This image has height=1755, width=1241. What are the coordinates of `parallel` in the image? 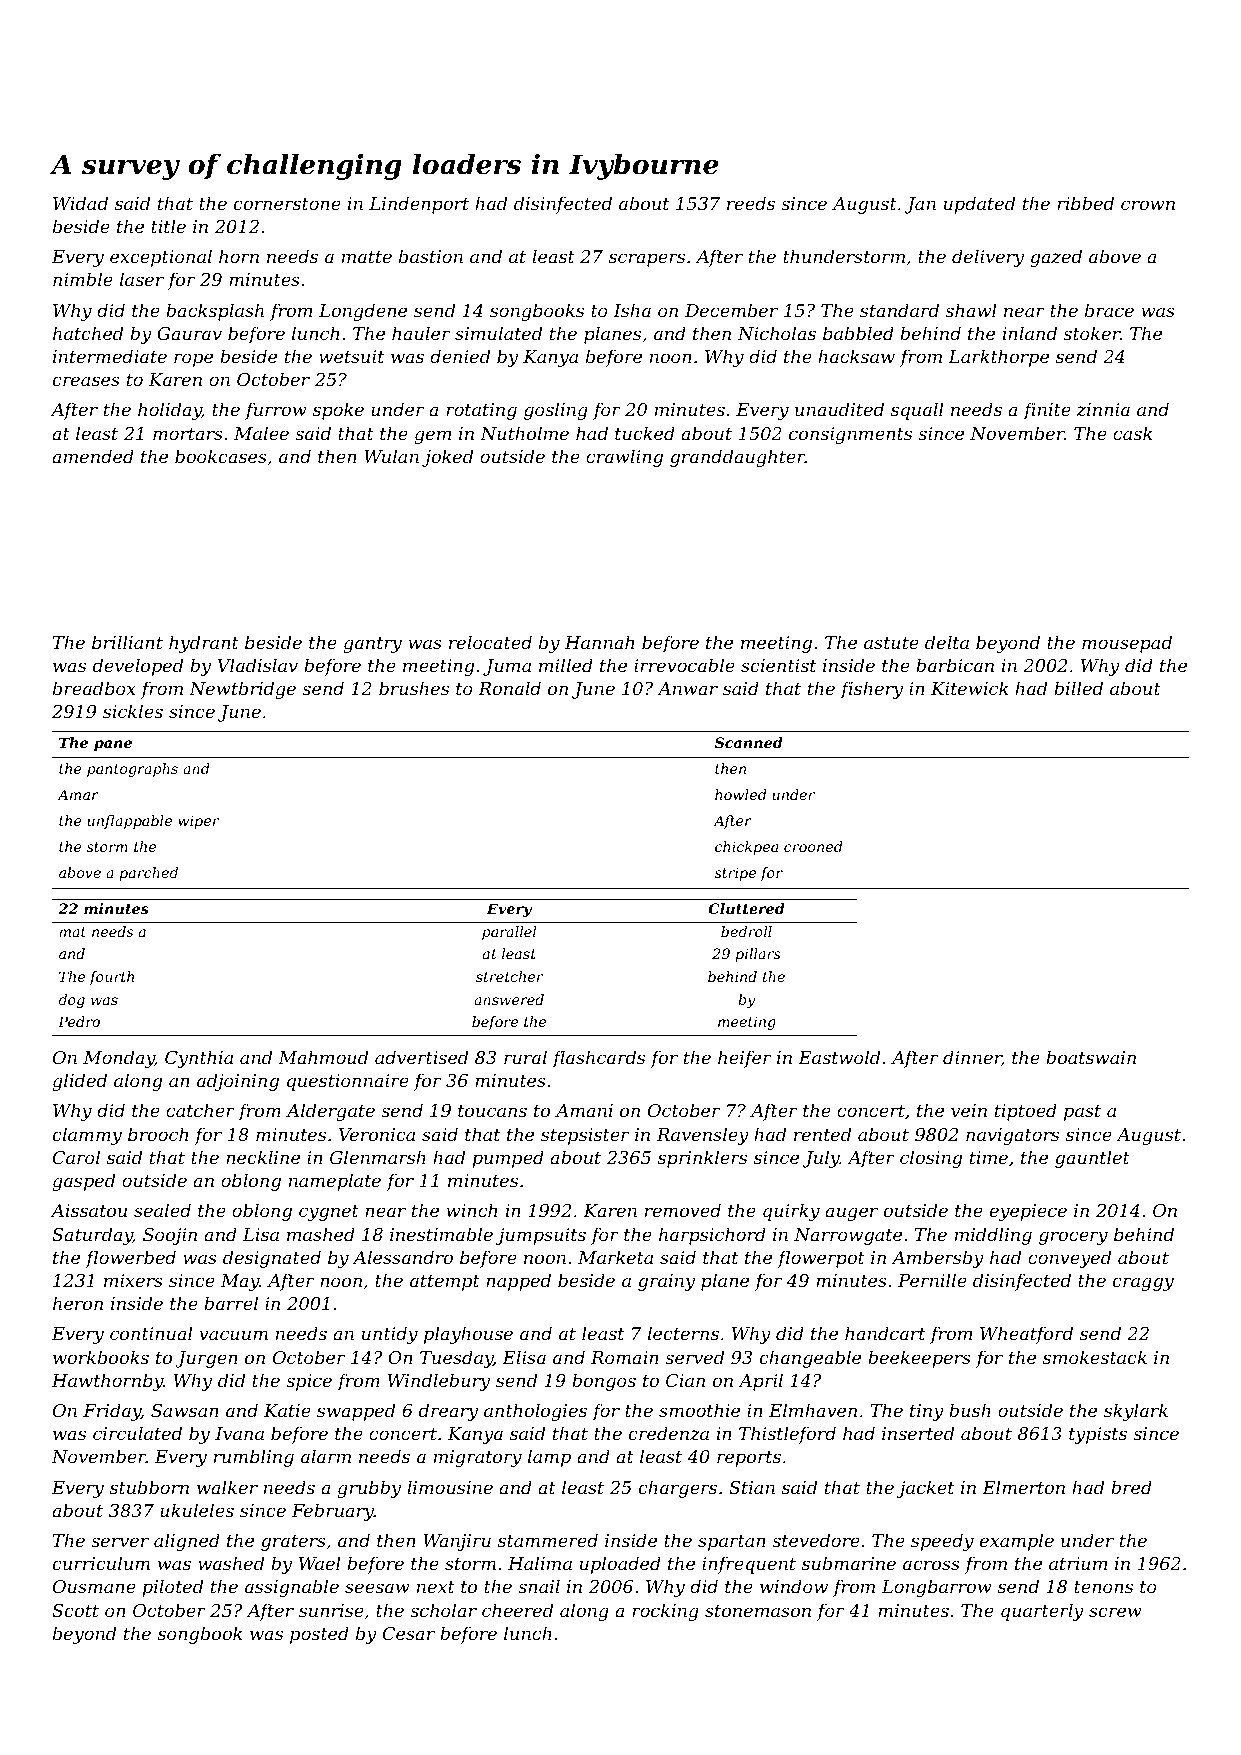 It's located at (509, 933).
